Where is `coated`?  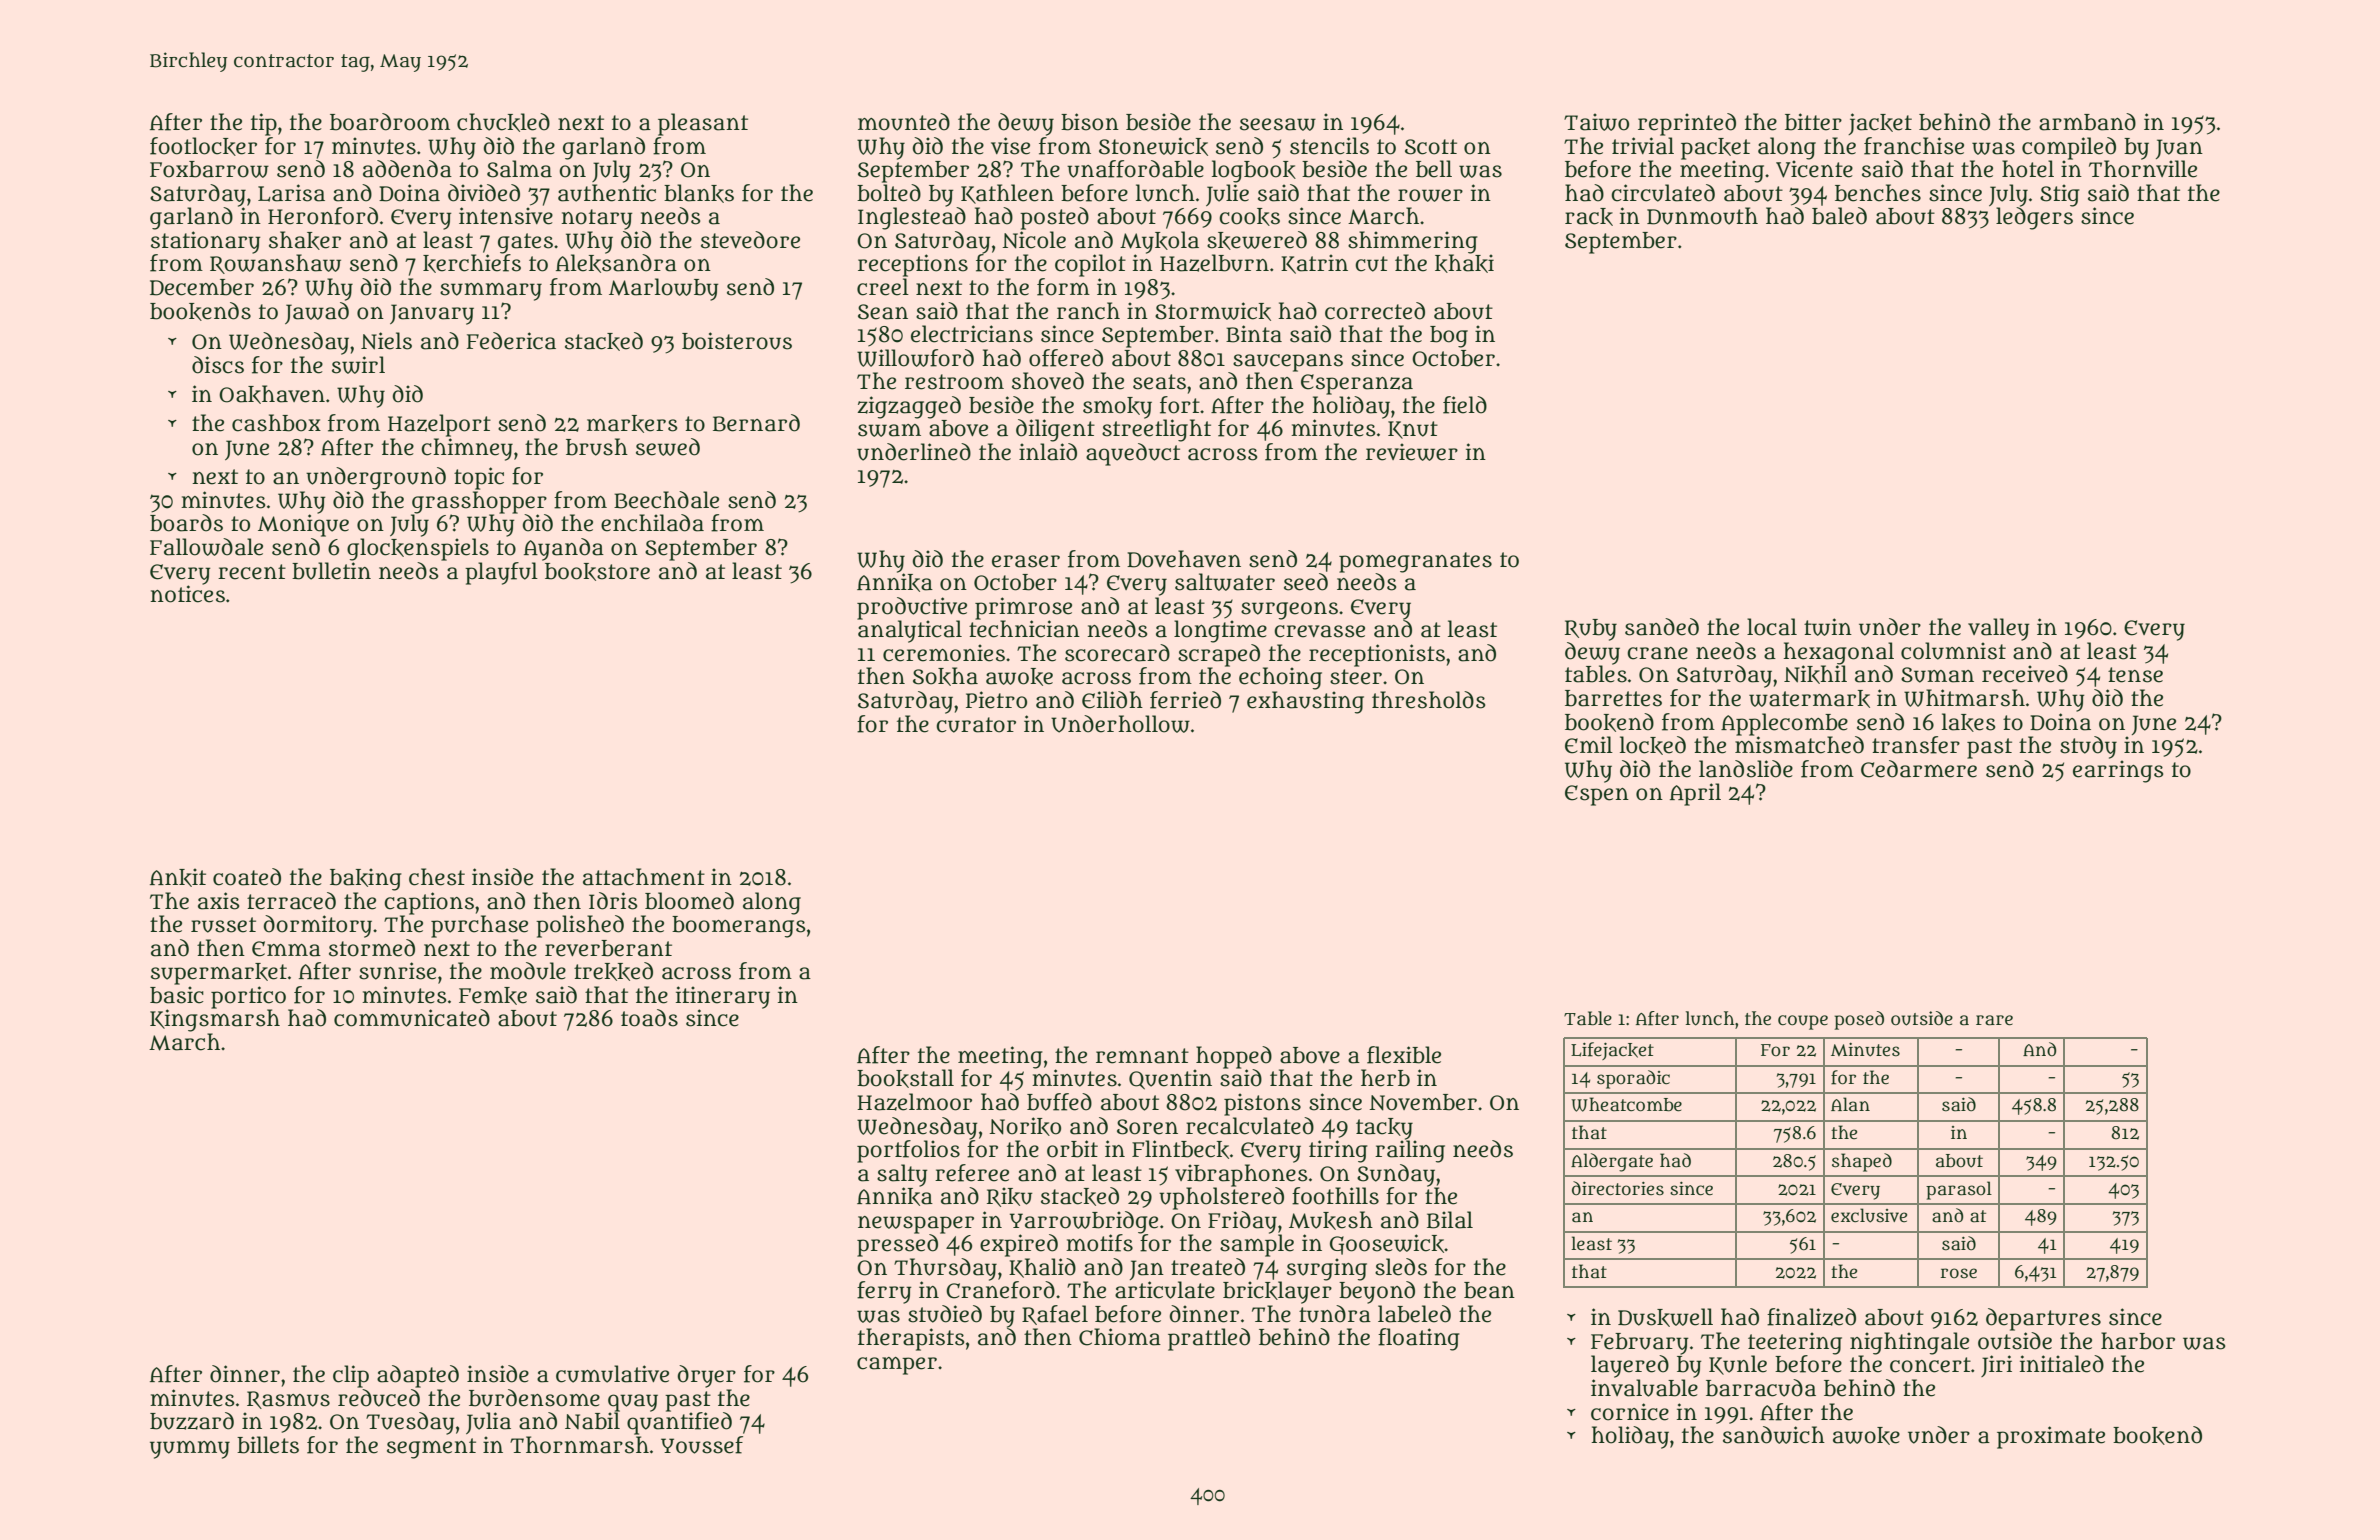
coated is located at coordinates (247, 877).
